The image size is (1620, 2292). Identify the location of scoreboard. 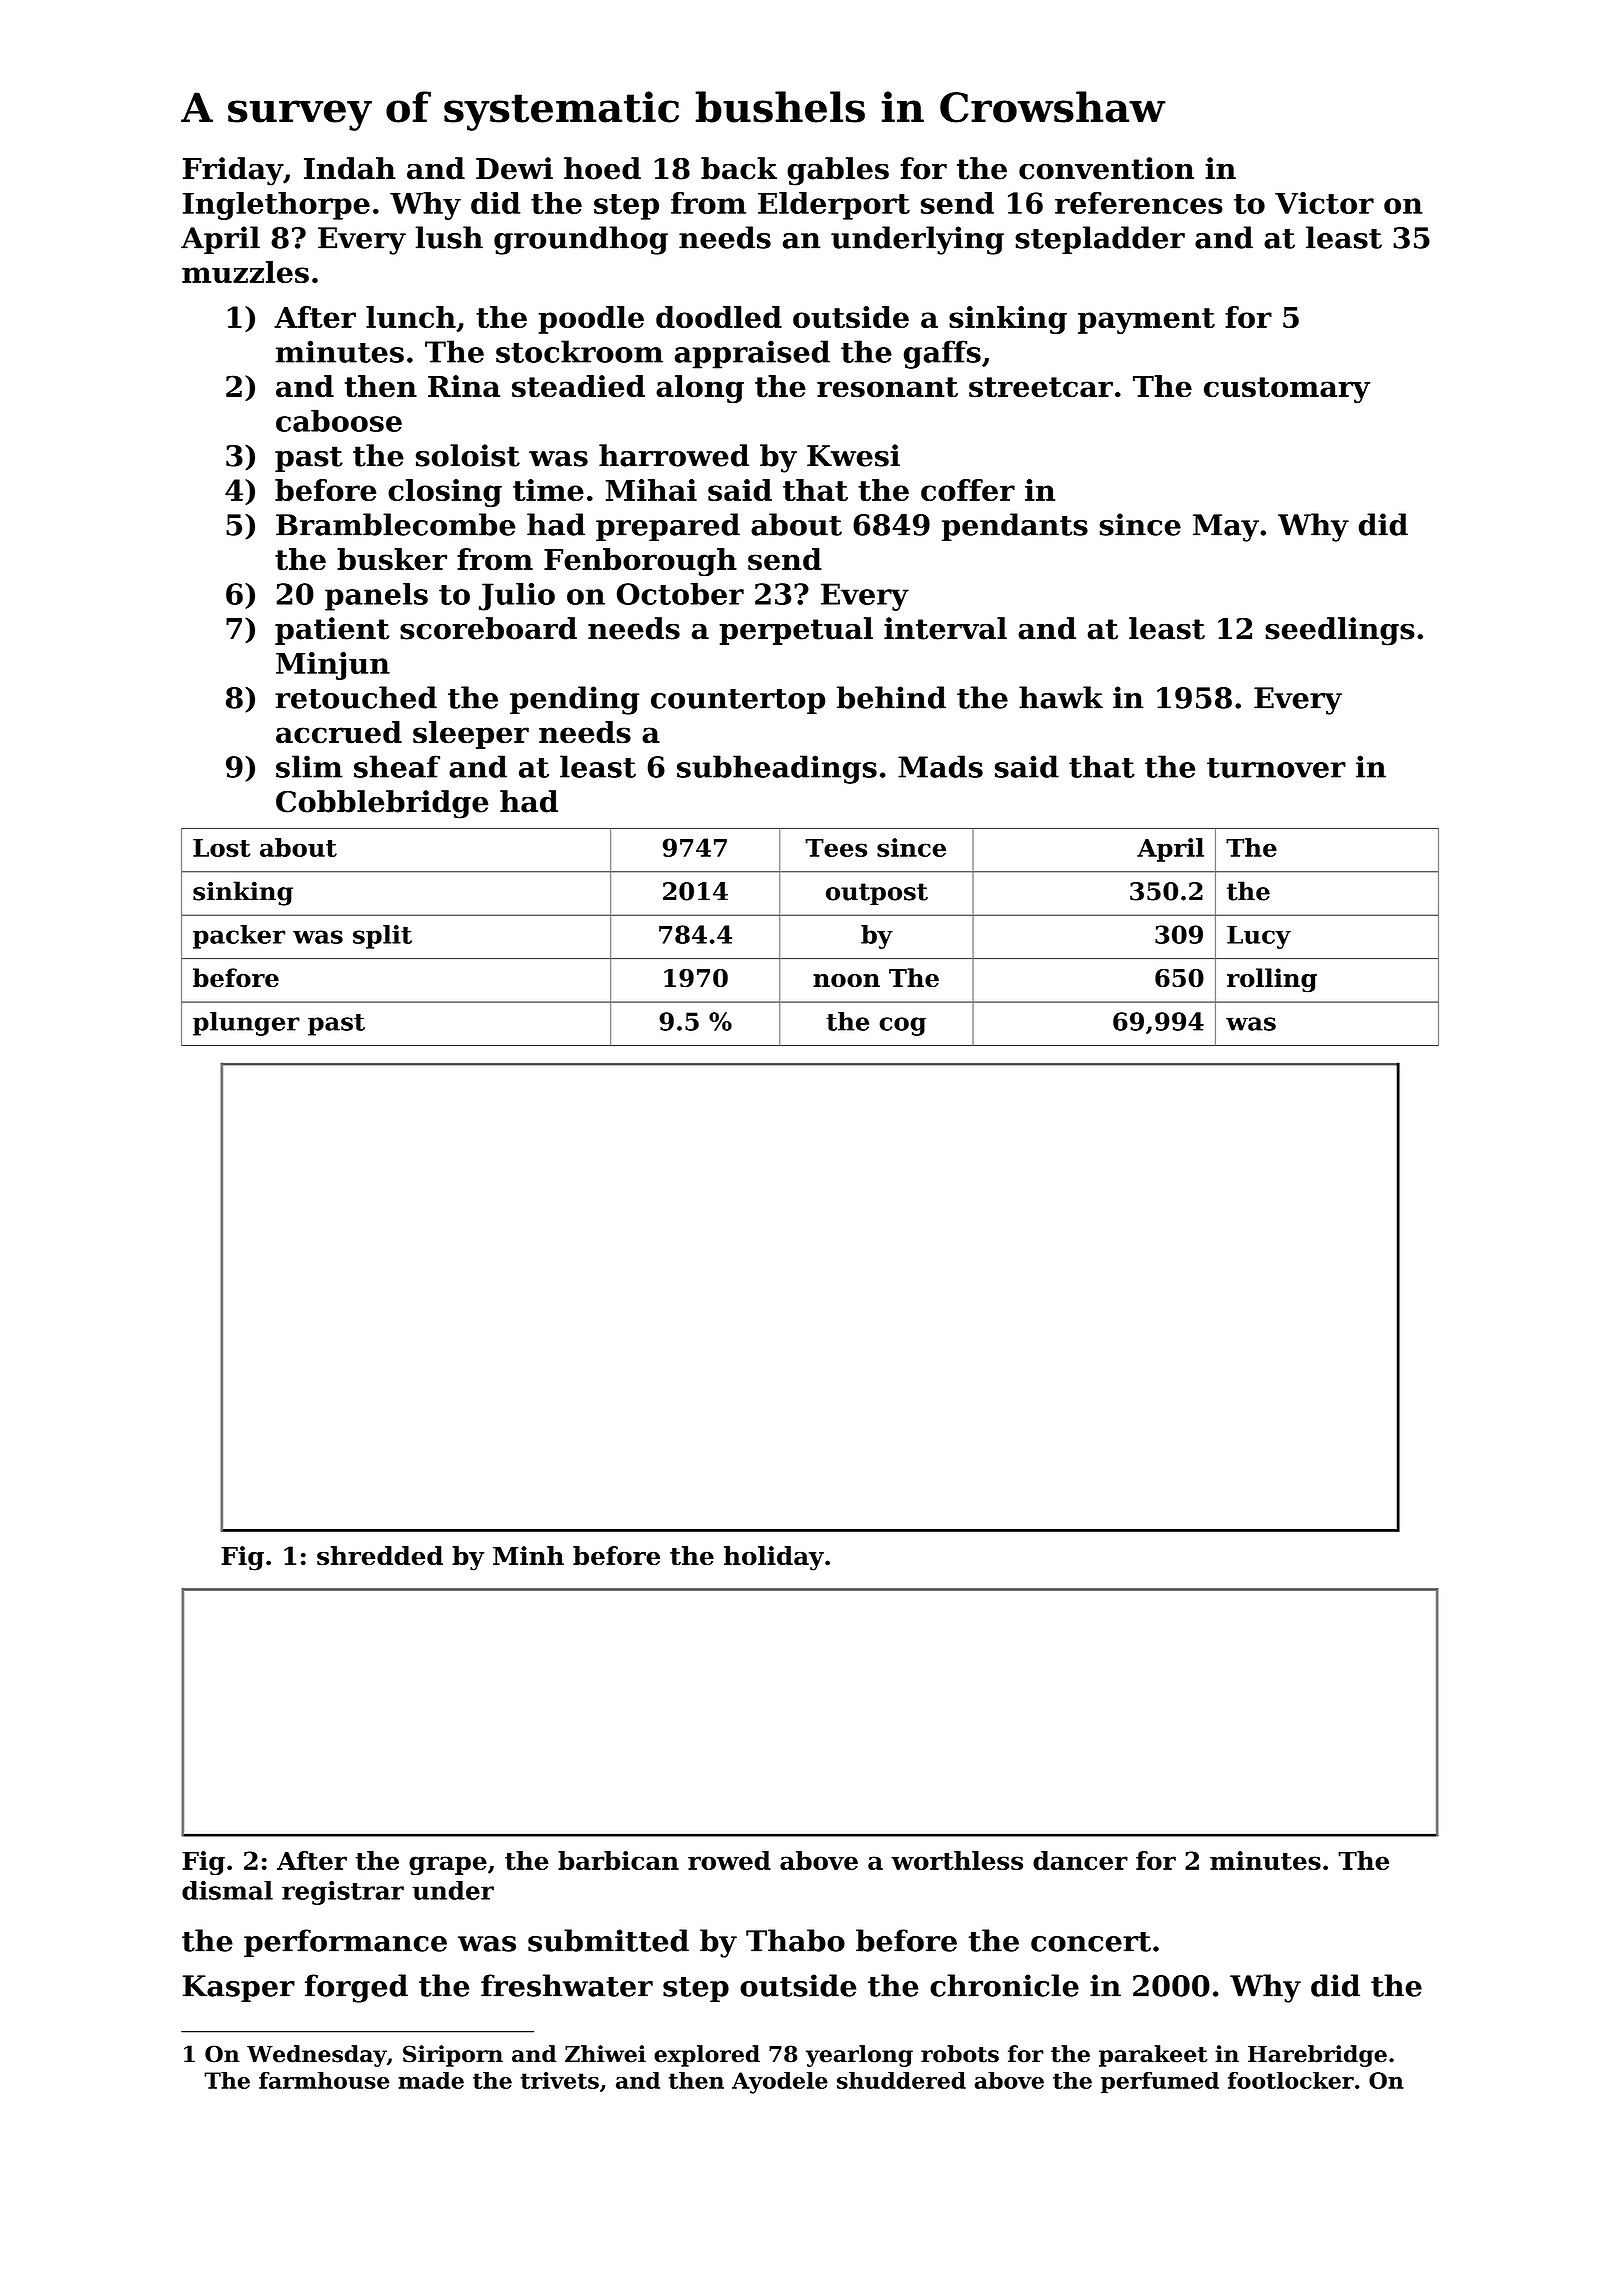
(488, 628).
